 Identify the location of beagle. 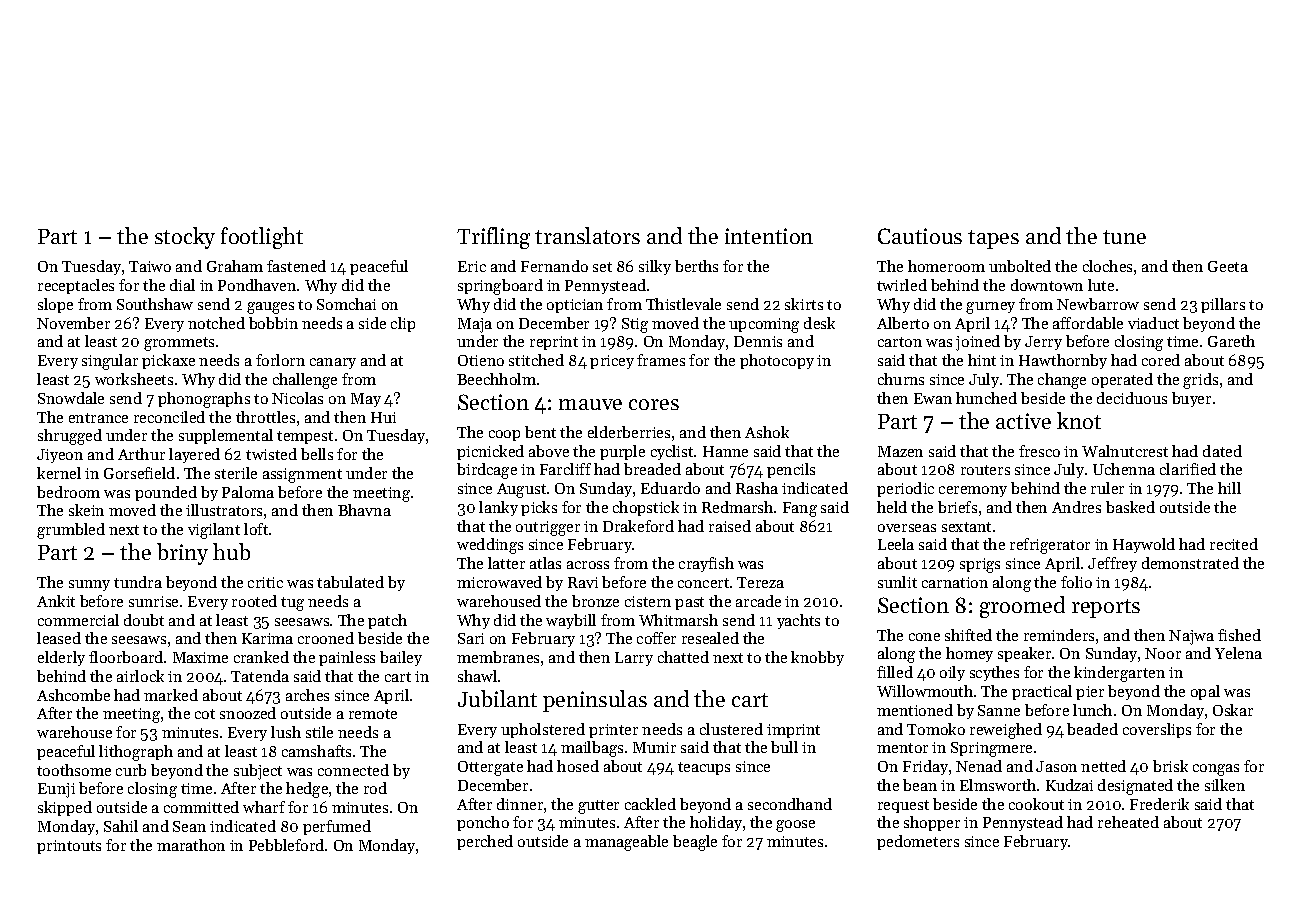
(695, 843).
